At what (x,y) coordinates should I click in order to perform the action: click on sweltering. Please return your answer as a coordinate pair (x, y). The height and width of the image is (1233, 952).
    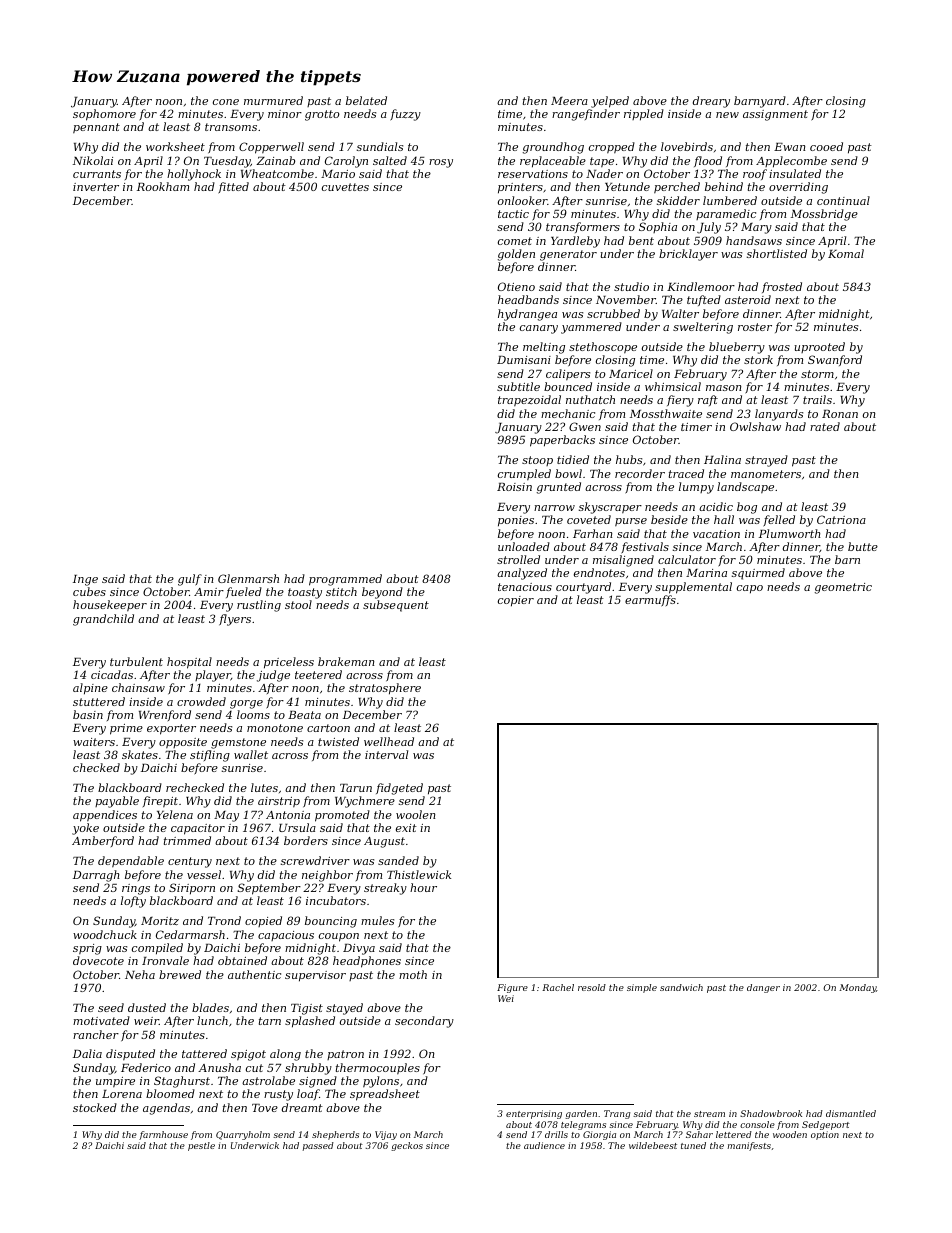
    Looking at the image, I should click on (703, 328).
